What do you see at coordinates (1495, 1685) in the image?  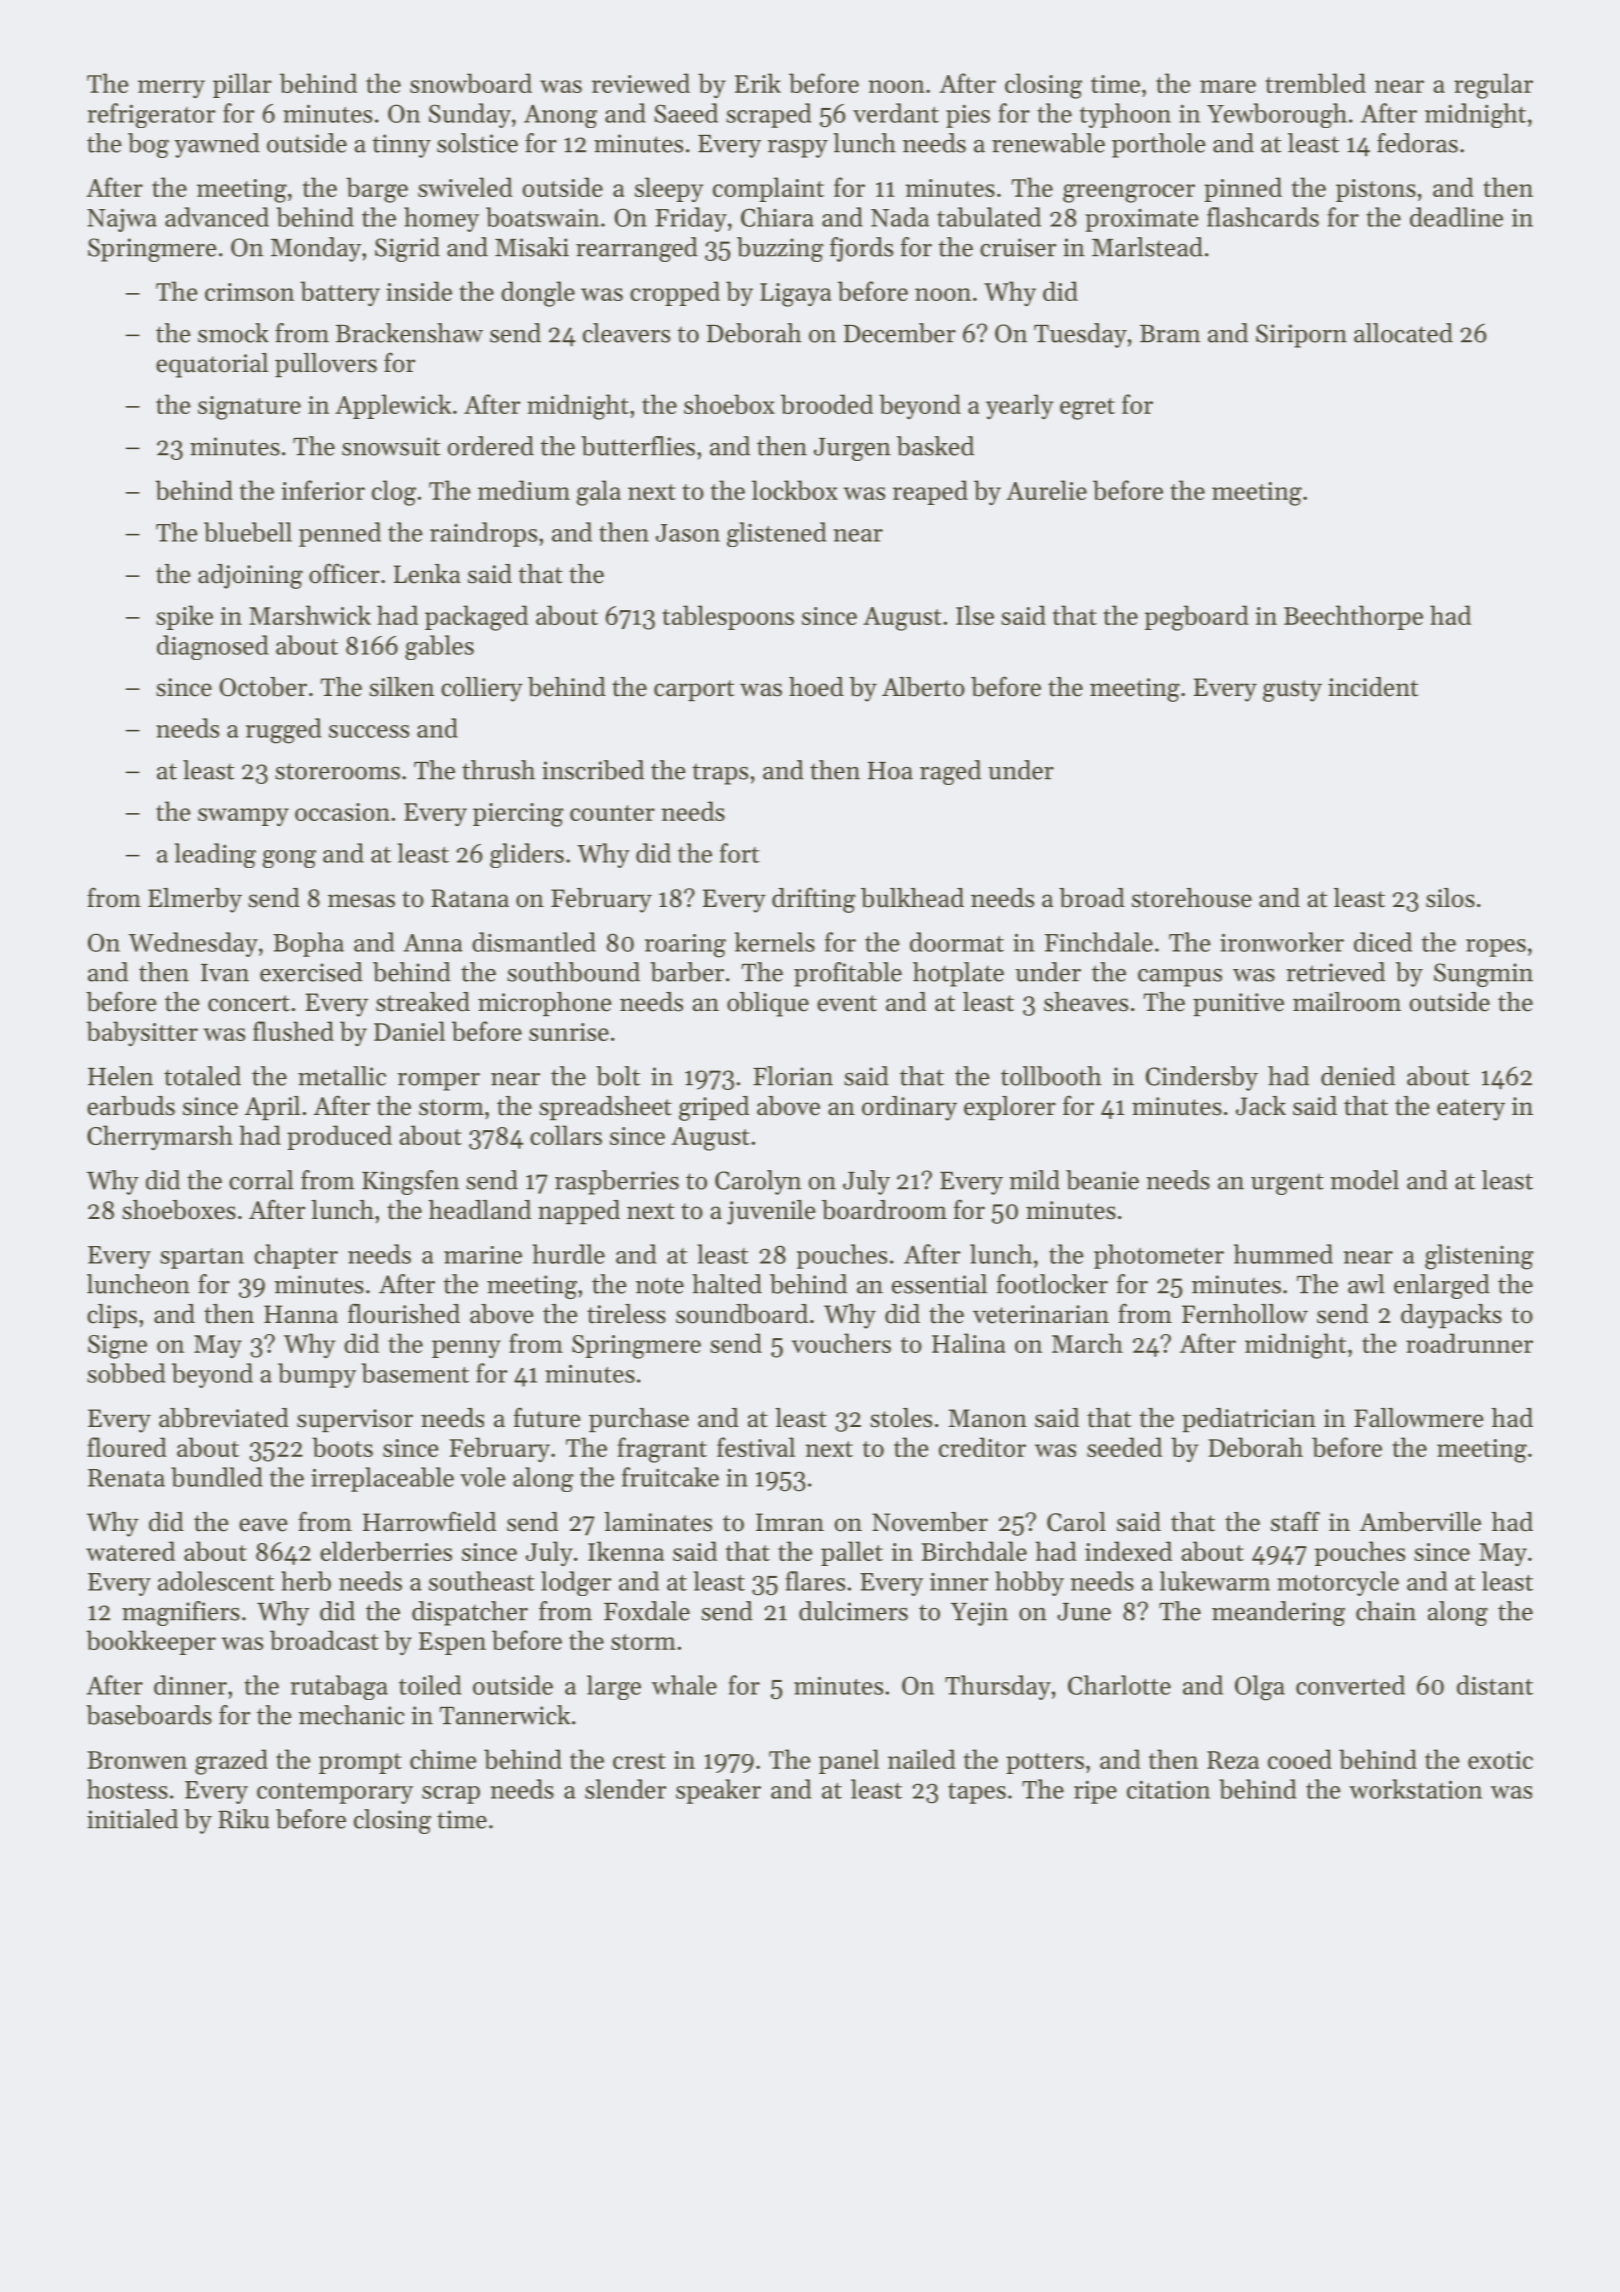 I see `distant` at bounding box center [1495, 1685].
